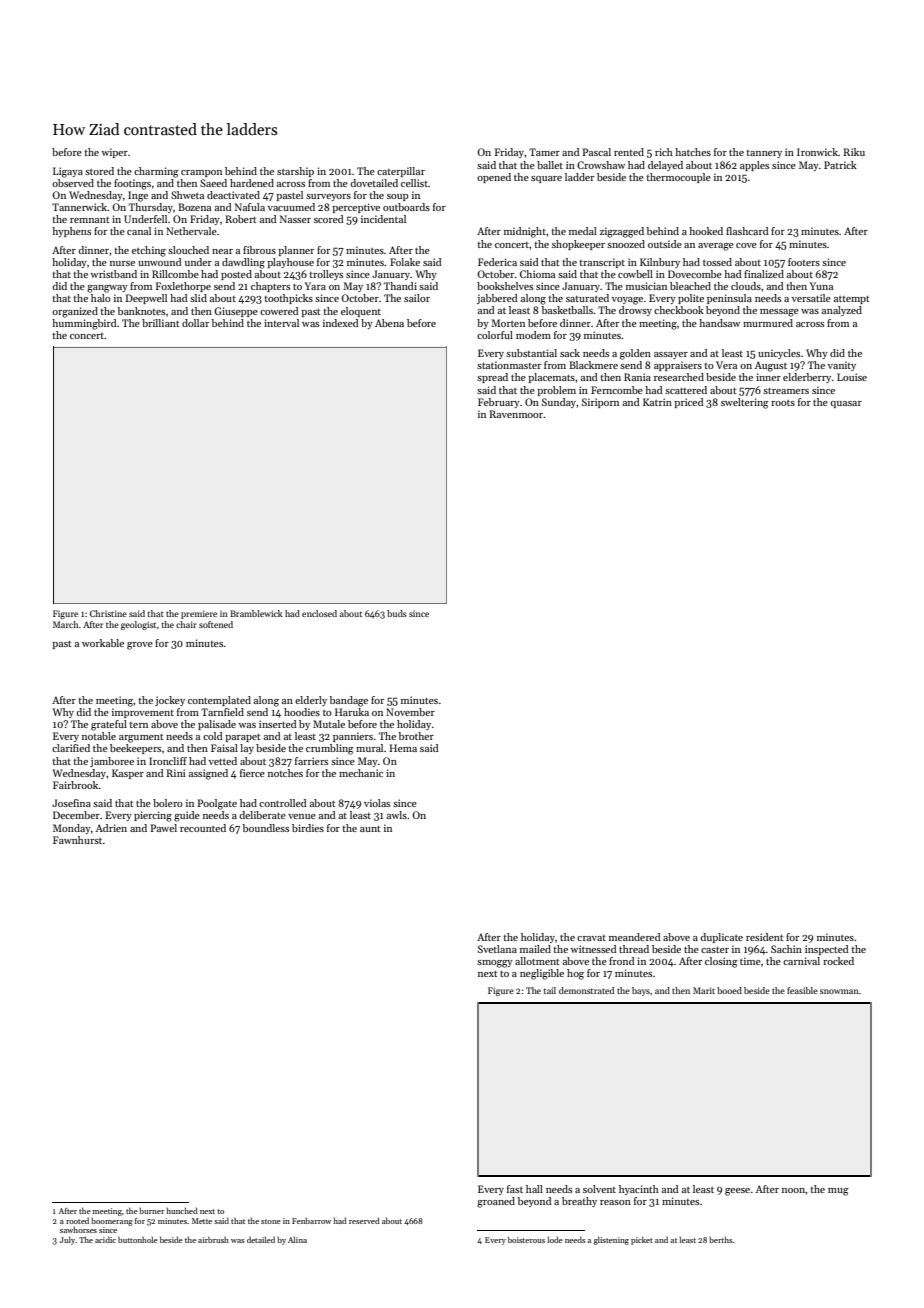 Image resolution: width=924 pixels, height=1308 pixels. What do you see at coordinates (370, 829) in the screenshot?
I see `aunt` at bounding box center [370, 829].
